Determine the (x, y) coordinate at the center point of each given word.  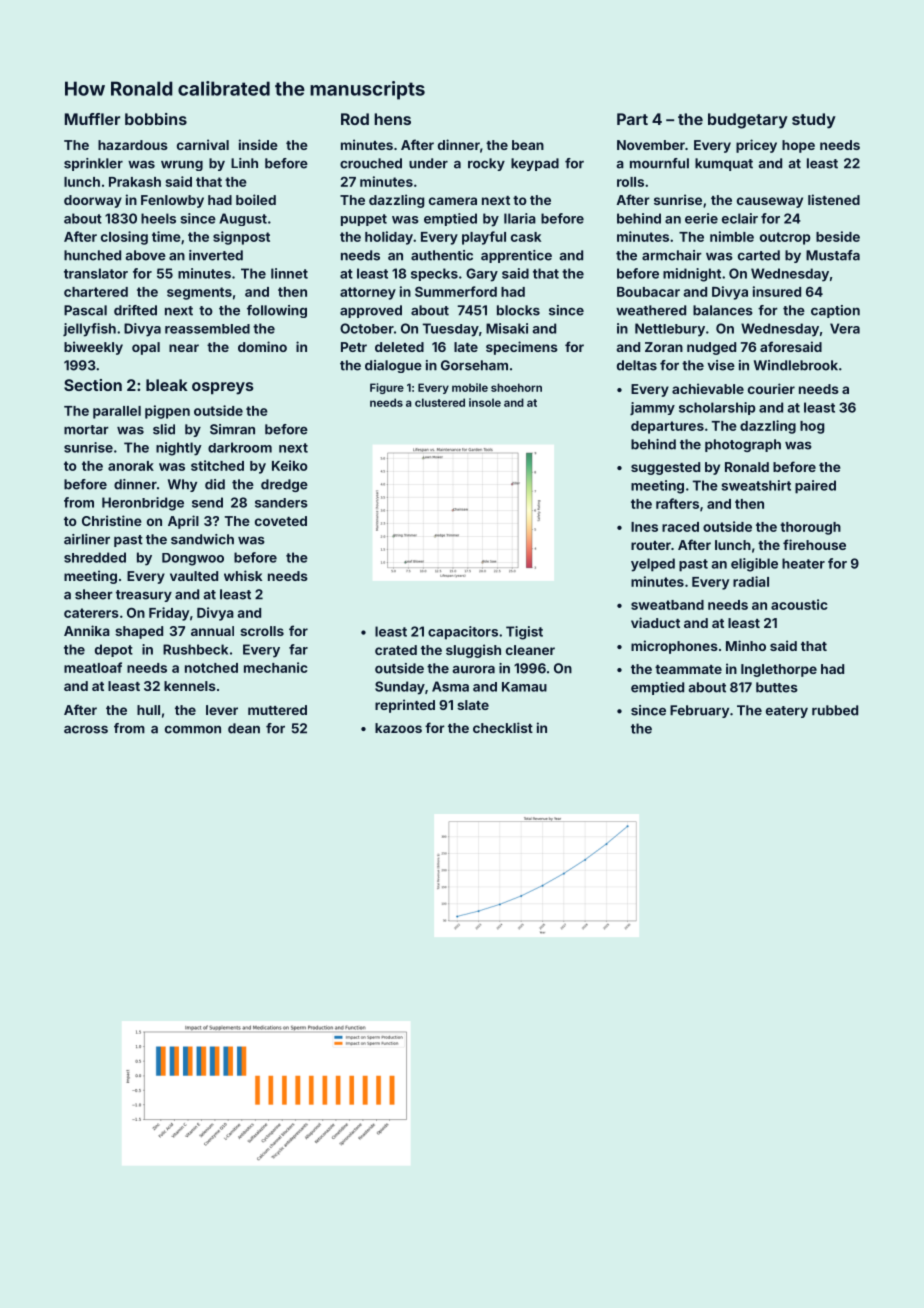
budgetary (748, 121)
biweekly (93, 348)
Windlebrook (796, 365)
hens (392, 119)
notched (211, 668)
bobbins (156, 119)
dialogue (393, 366)
